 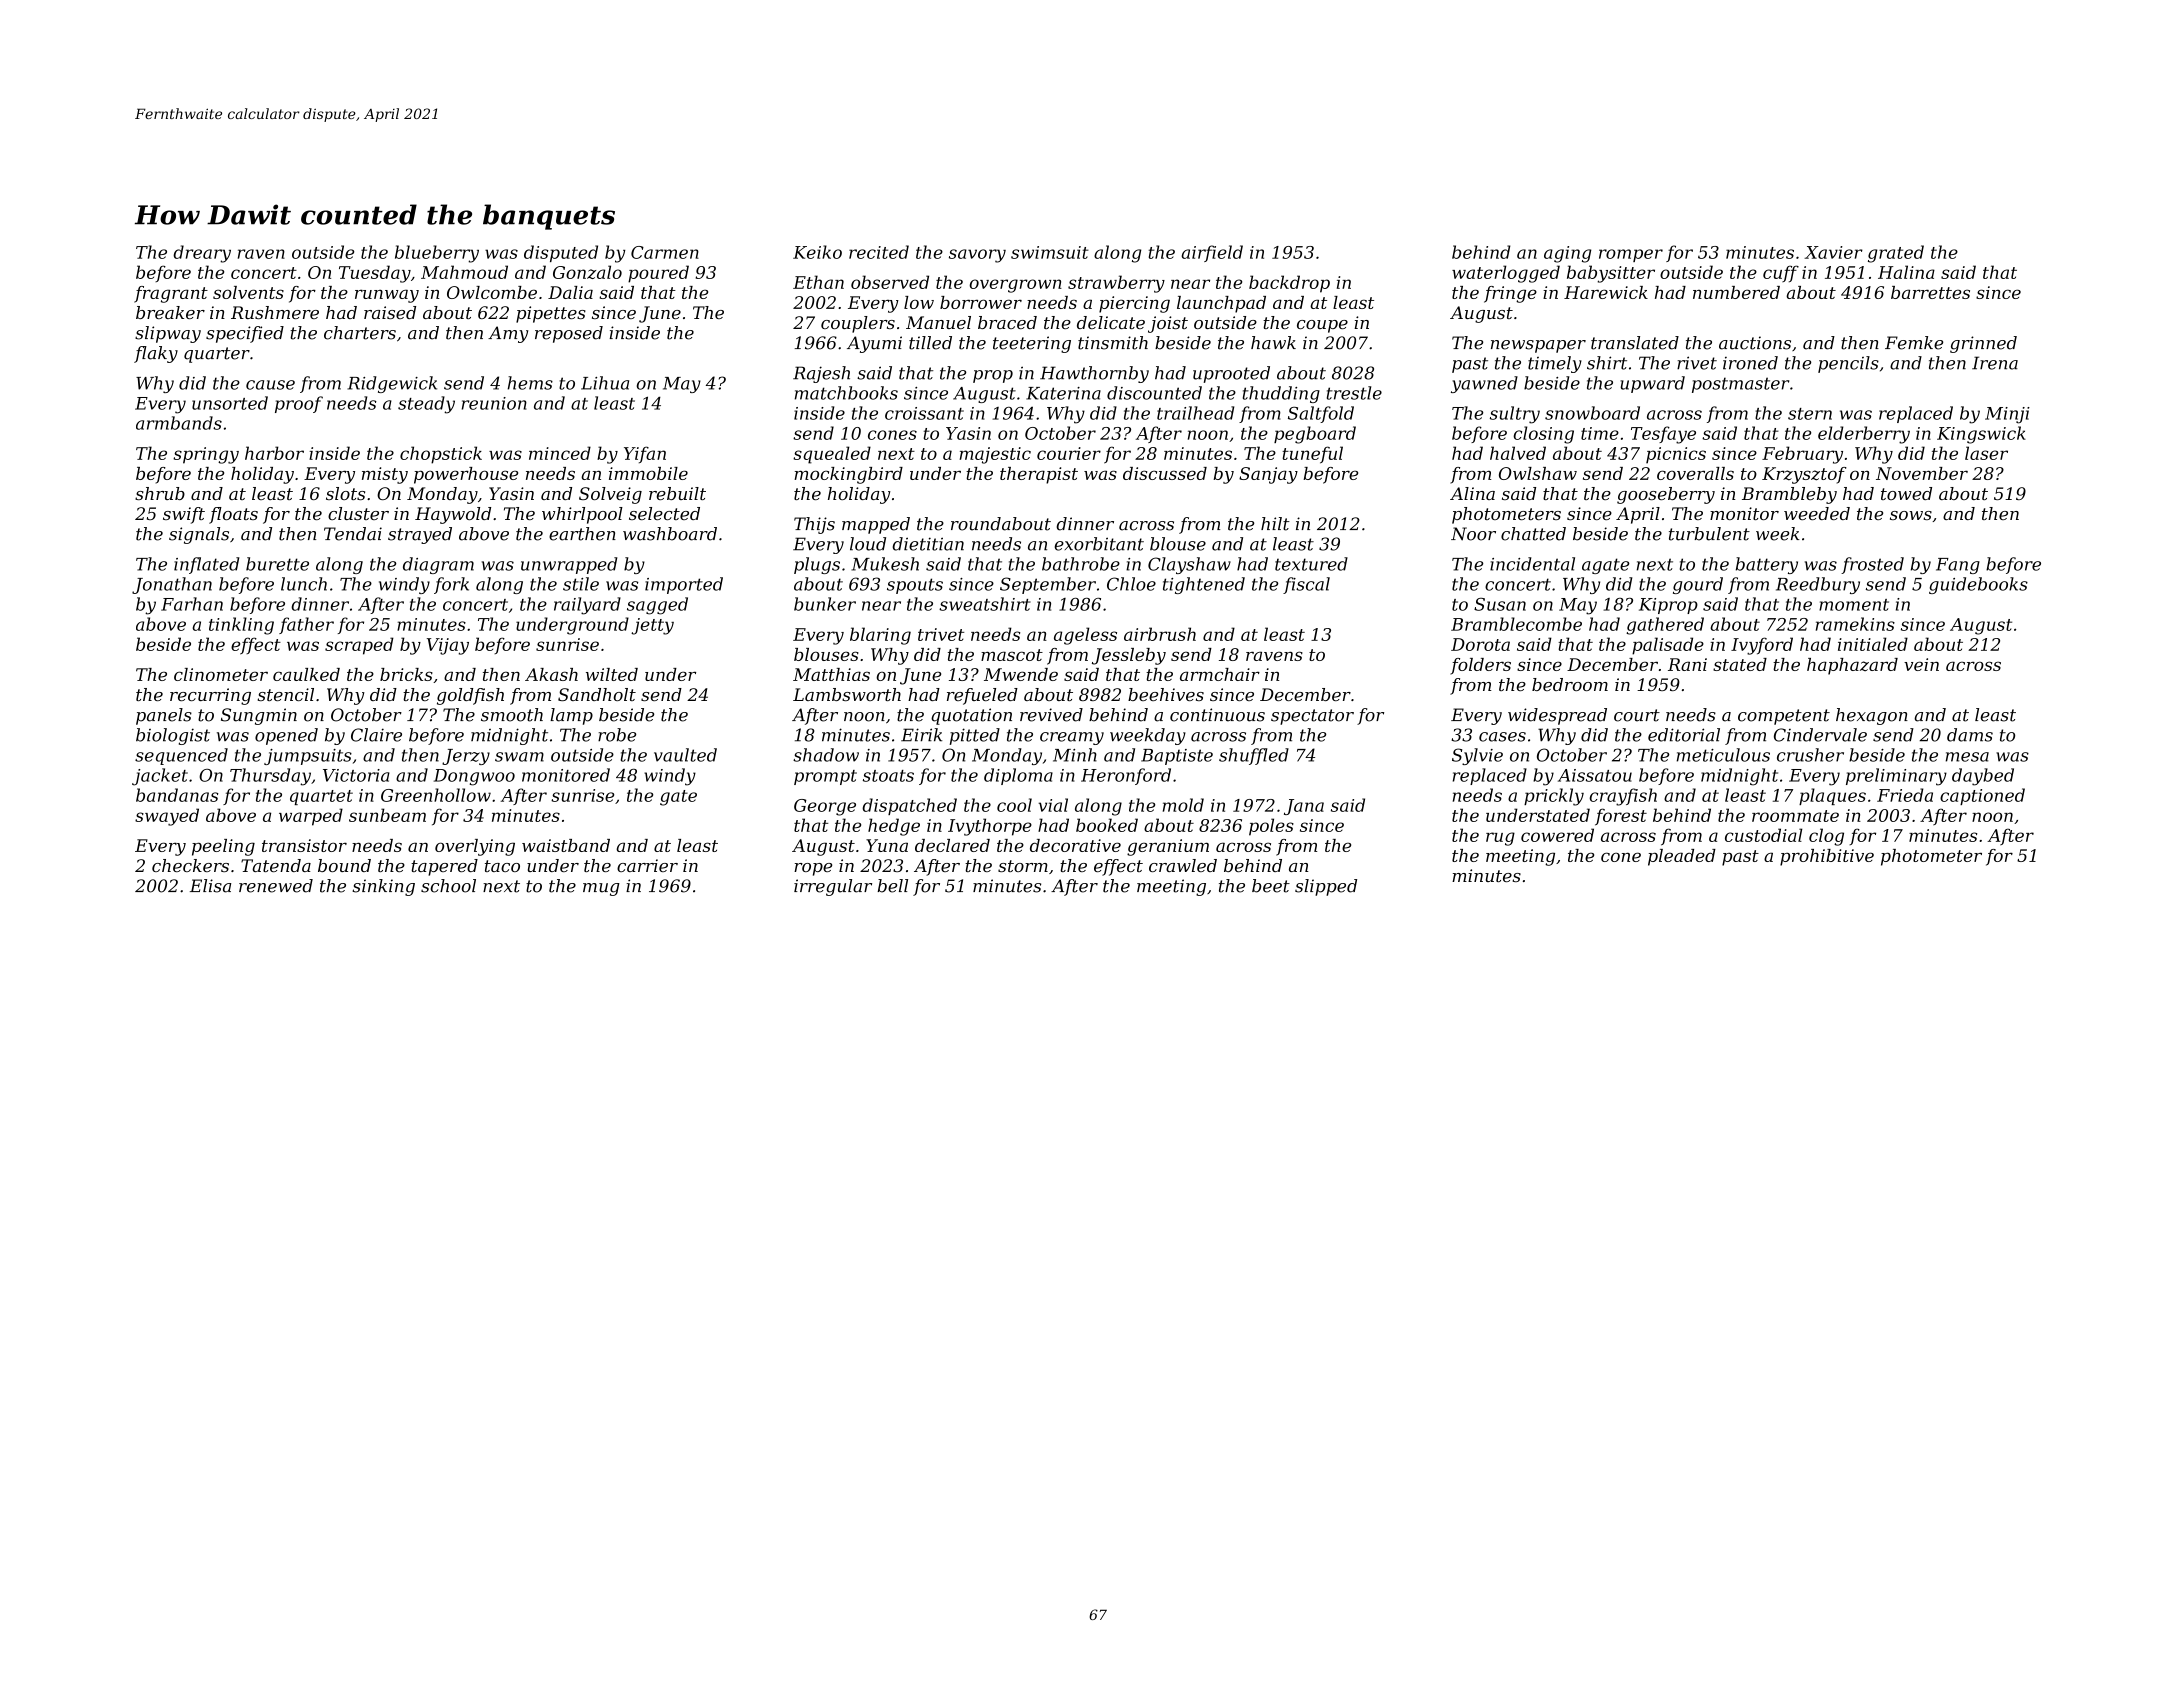 What do you see at coordinates (571, 716) in the image?
I see `lamp` at bounding box center [571, 716].
